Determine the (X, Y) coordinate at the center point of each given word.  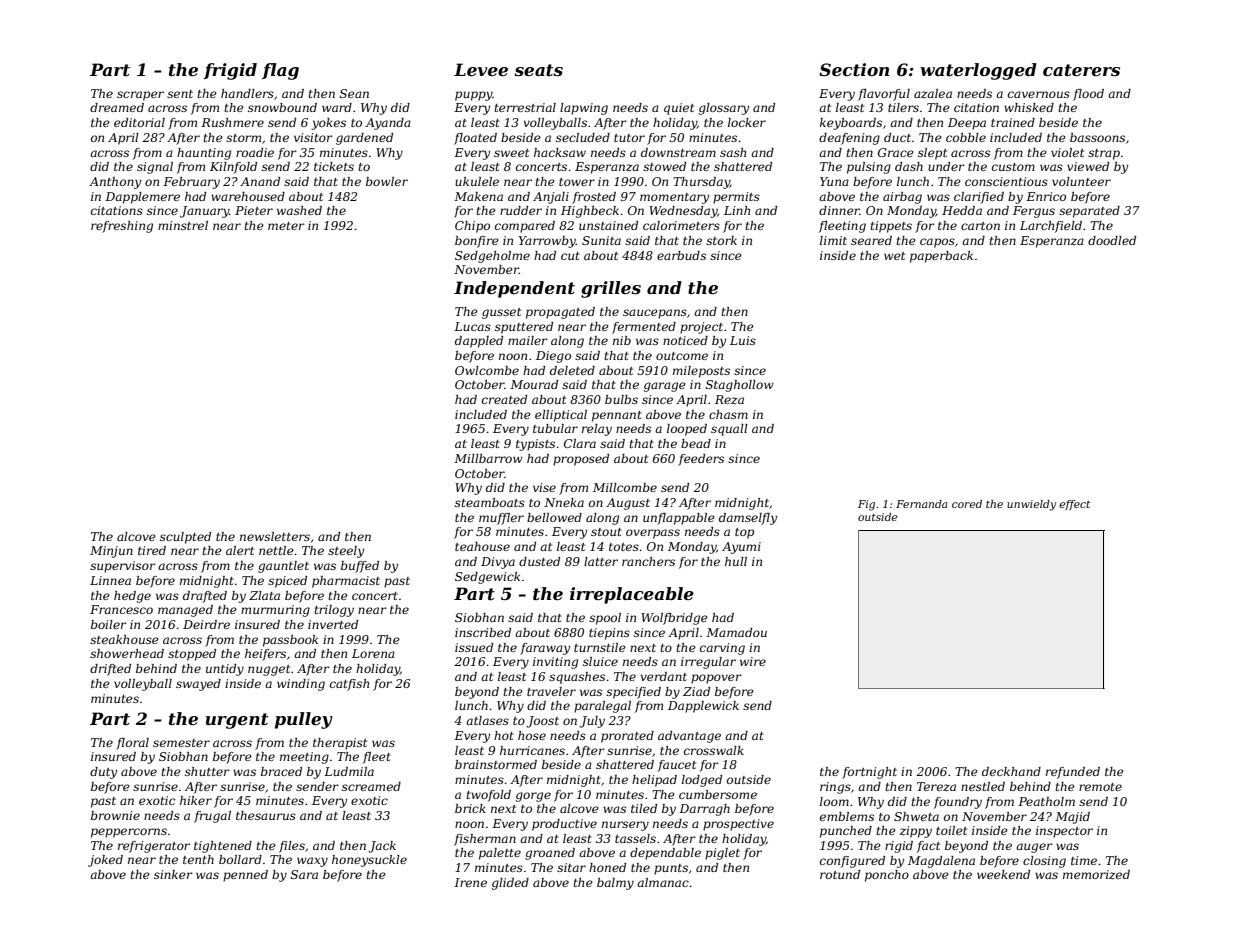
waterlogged (978, 71)
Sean (354, 93)
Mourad (534, 384)
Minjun (111, 552)
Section (854, 69)
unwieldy (1031, 505)
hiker (196, 800)
